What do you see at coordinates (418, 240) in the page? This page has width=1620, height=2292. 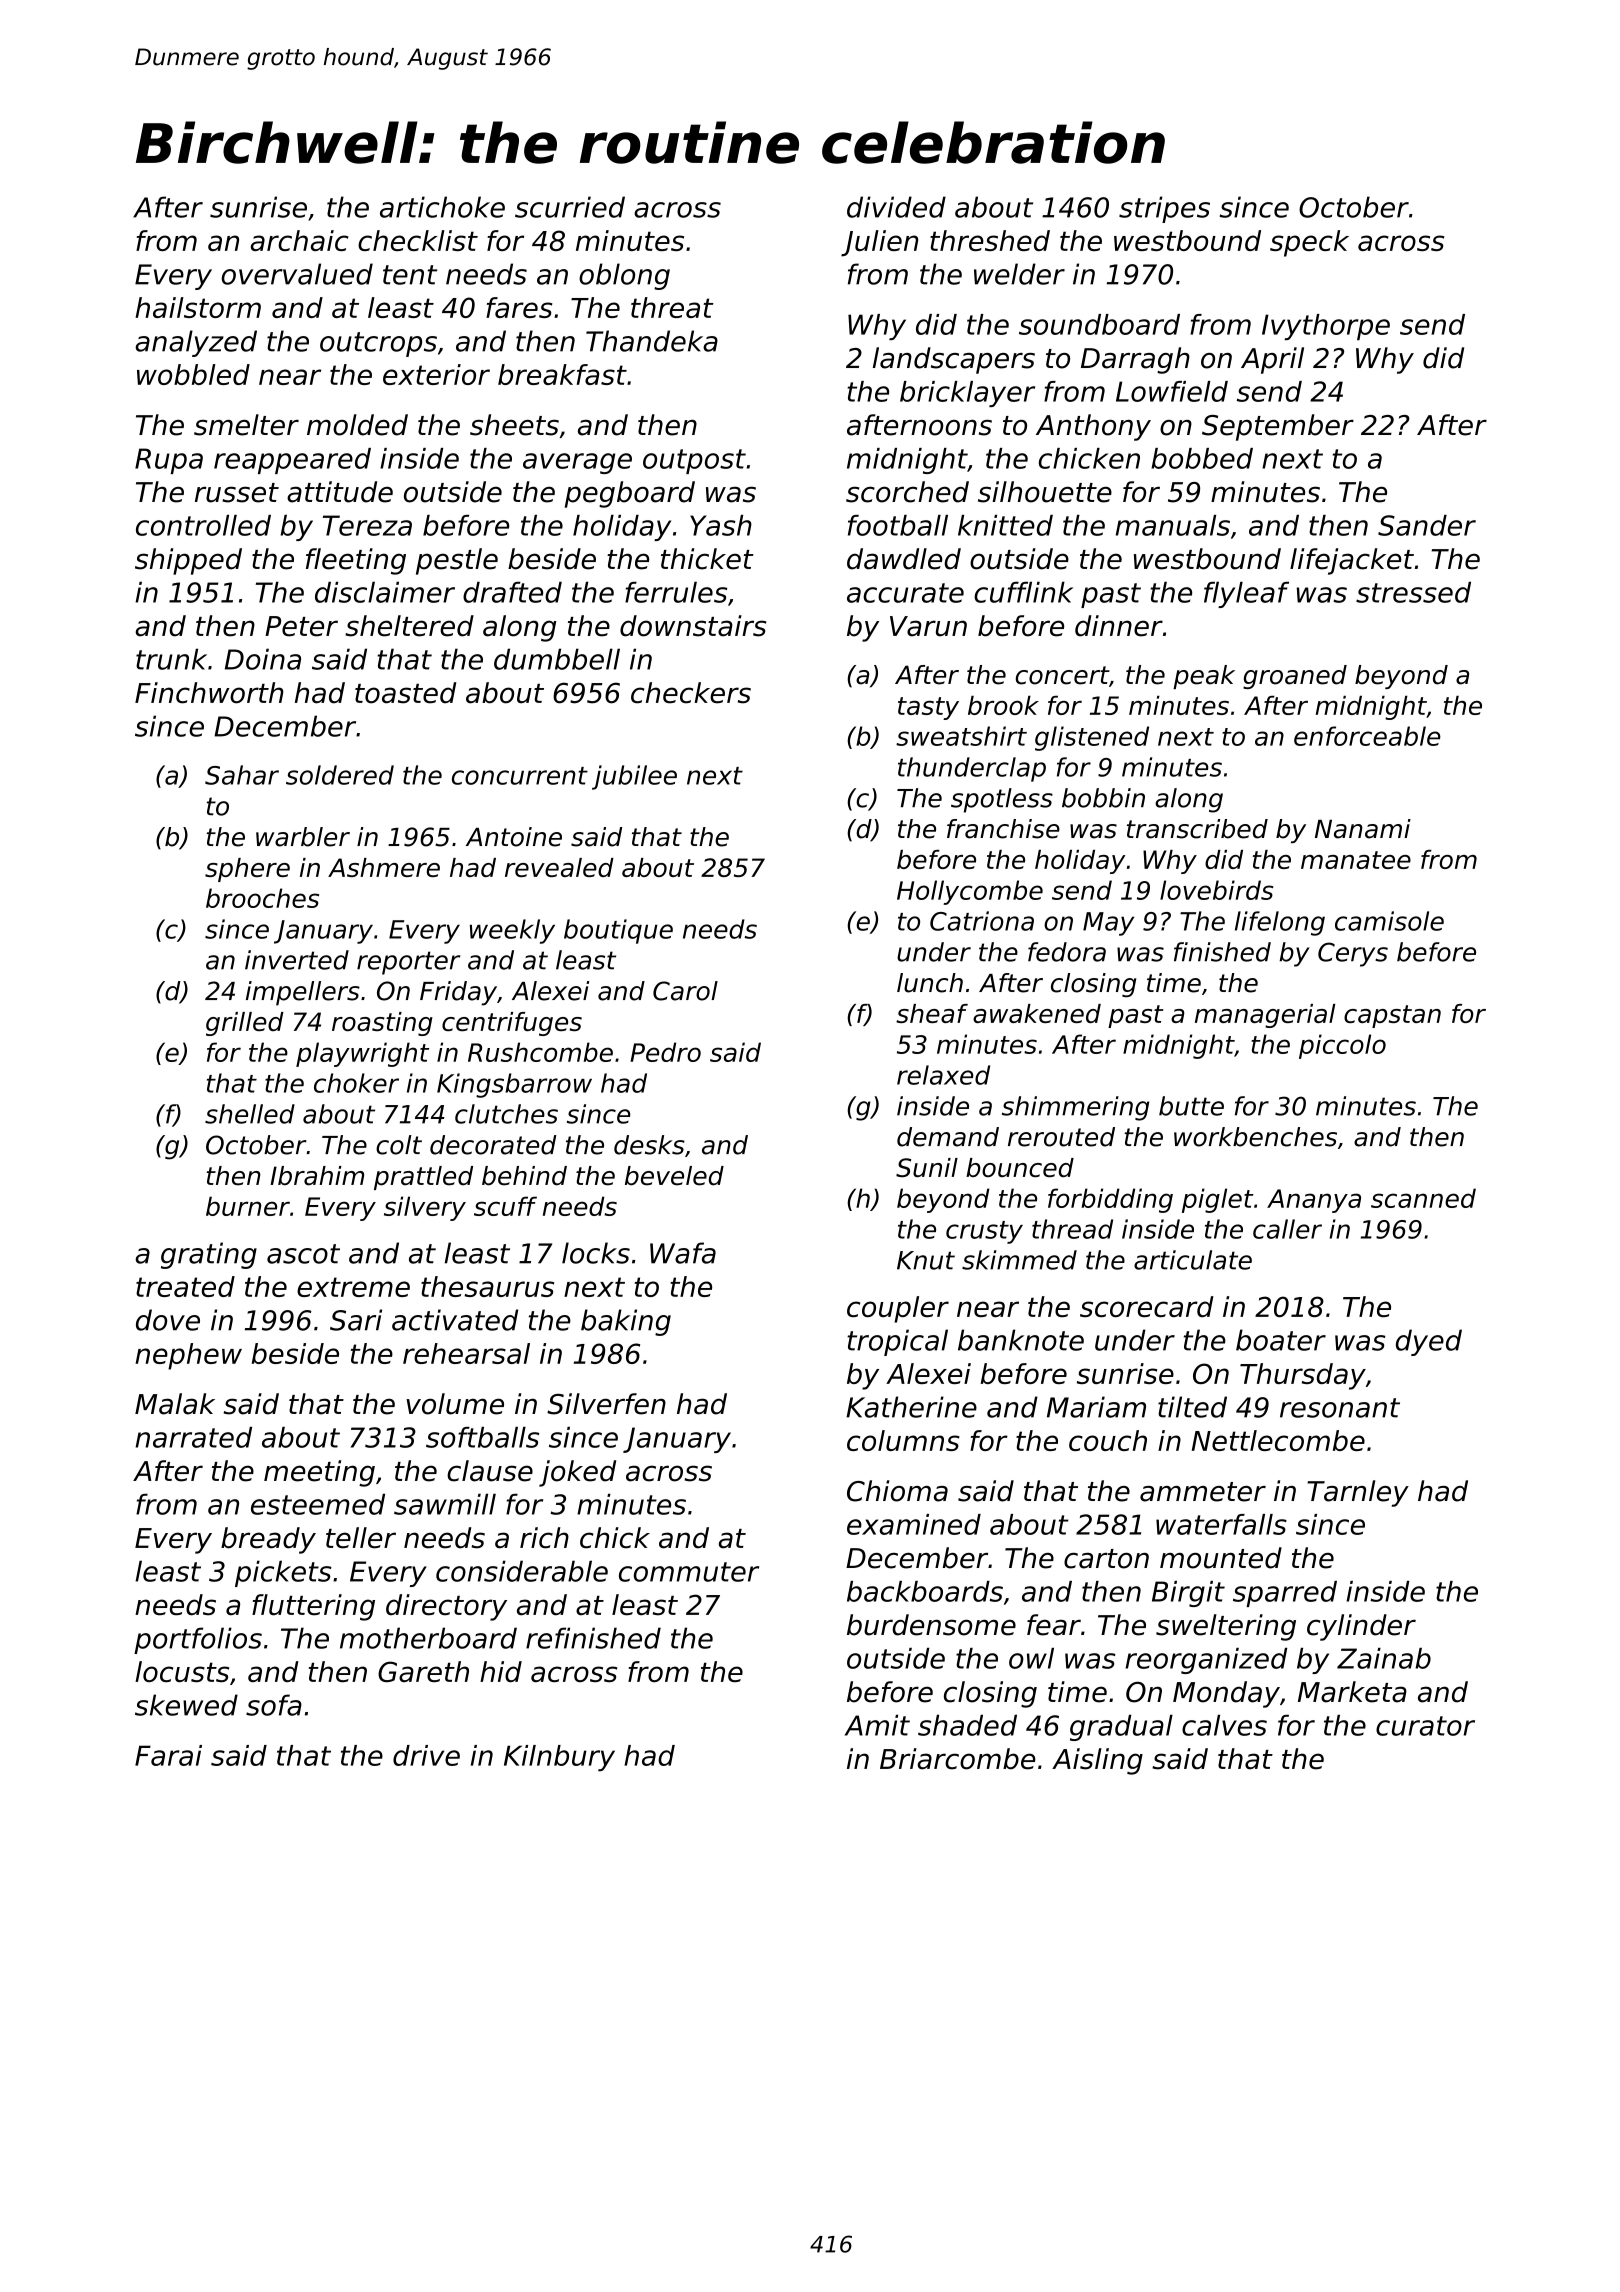 I see `checklist` at bounding box center [418, 240].
